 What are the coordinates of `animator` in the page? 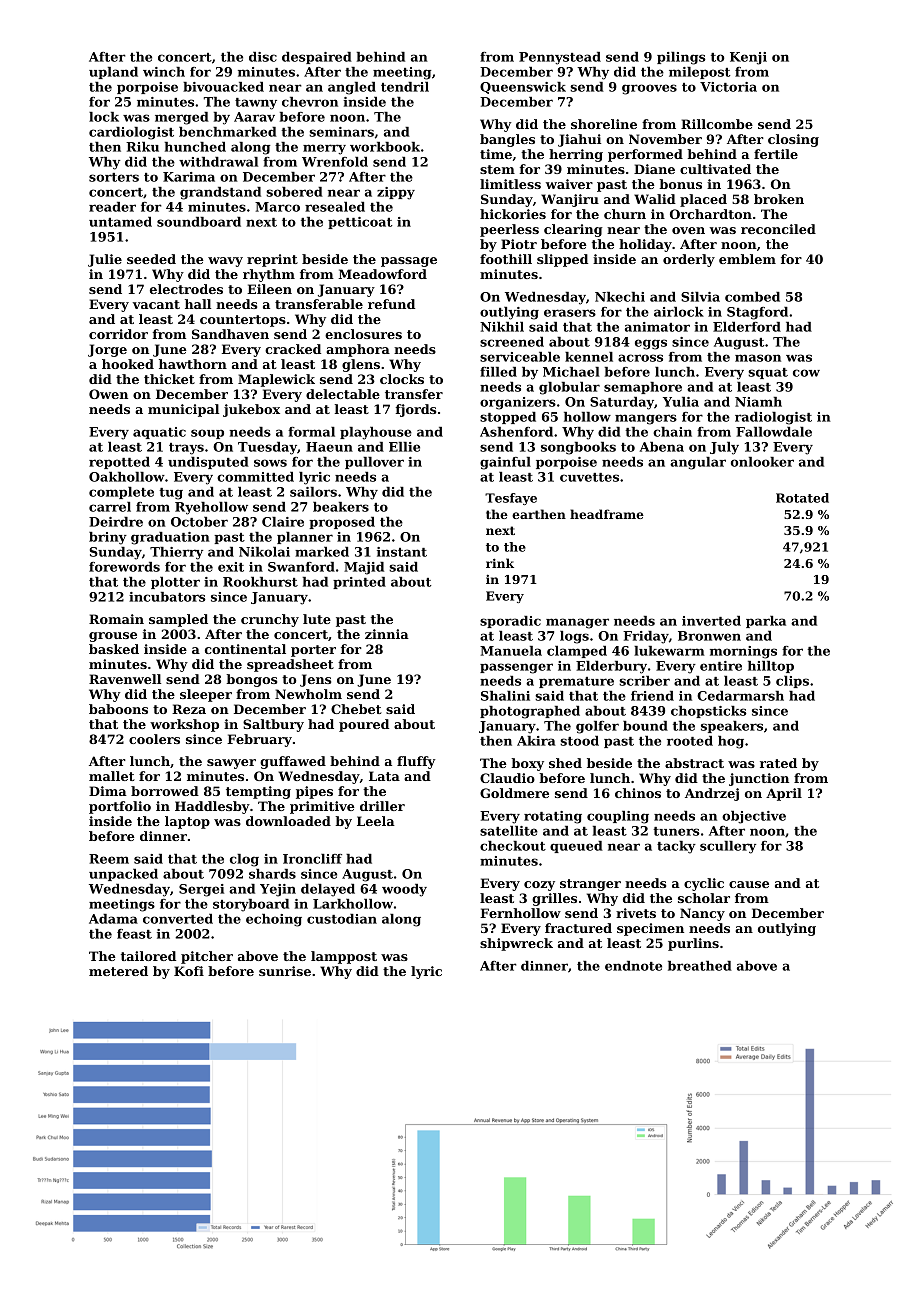 It's located at (657, 327).
